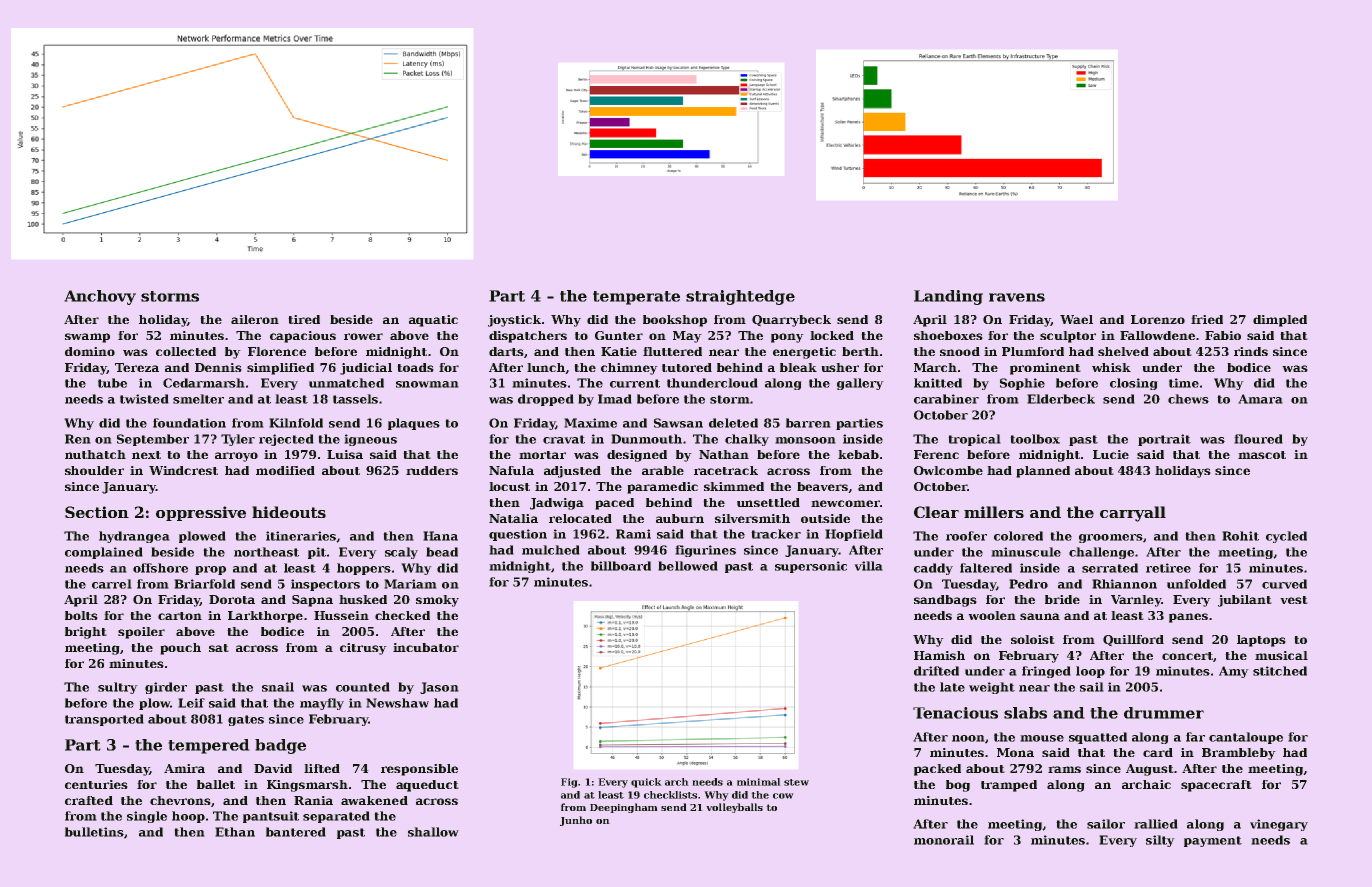  What do you see at coordinates (576, 821) in the image?
I see `Junho` at bounding box center [576, 821].
